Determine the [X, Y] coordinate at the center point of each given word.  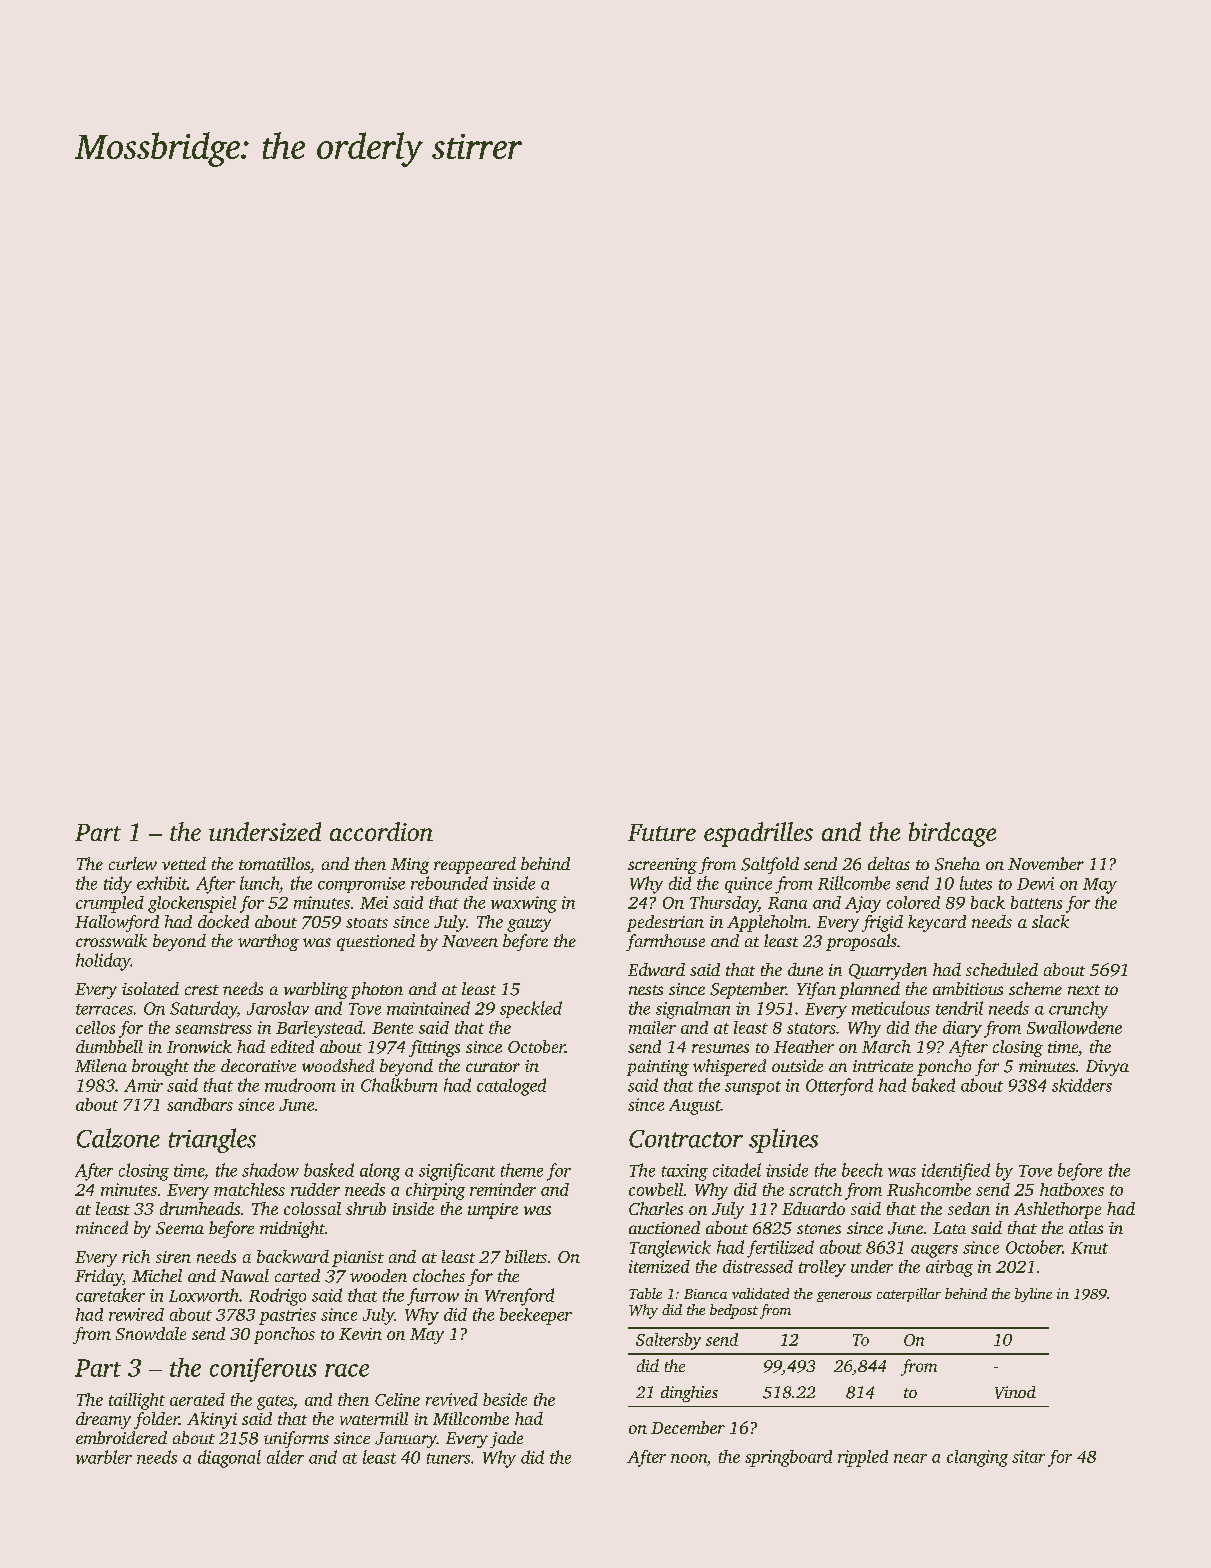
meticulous [891, 1008]
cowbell [656, 1189]
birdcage [952, 834]
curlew [133, 863]
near [910, 1458]
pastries [287, 1316]
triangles [212, 1140]
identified [956, 1172]
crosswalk [111, 940]
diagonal [229, 1459]
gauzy [529, 925]
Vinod [1015, 1392]
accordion [381, 831]
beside [505, 1399]
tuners [448, 1458]
